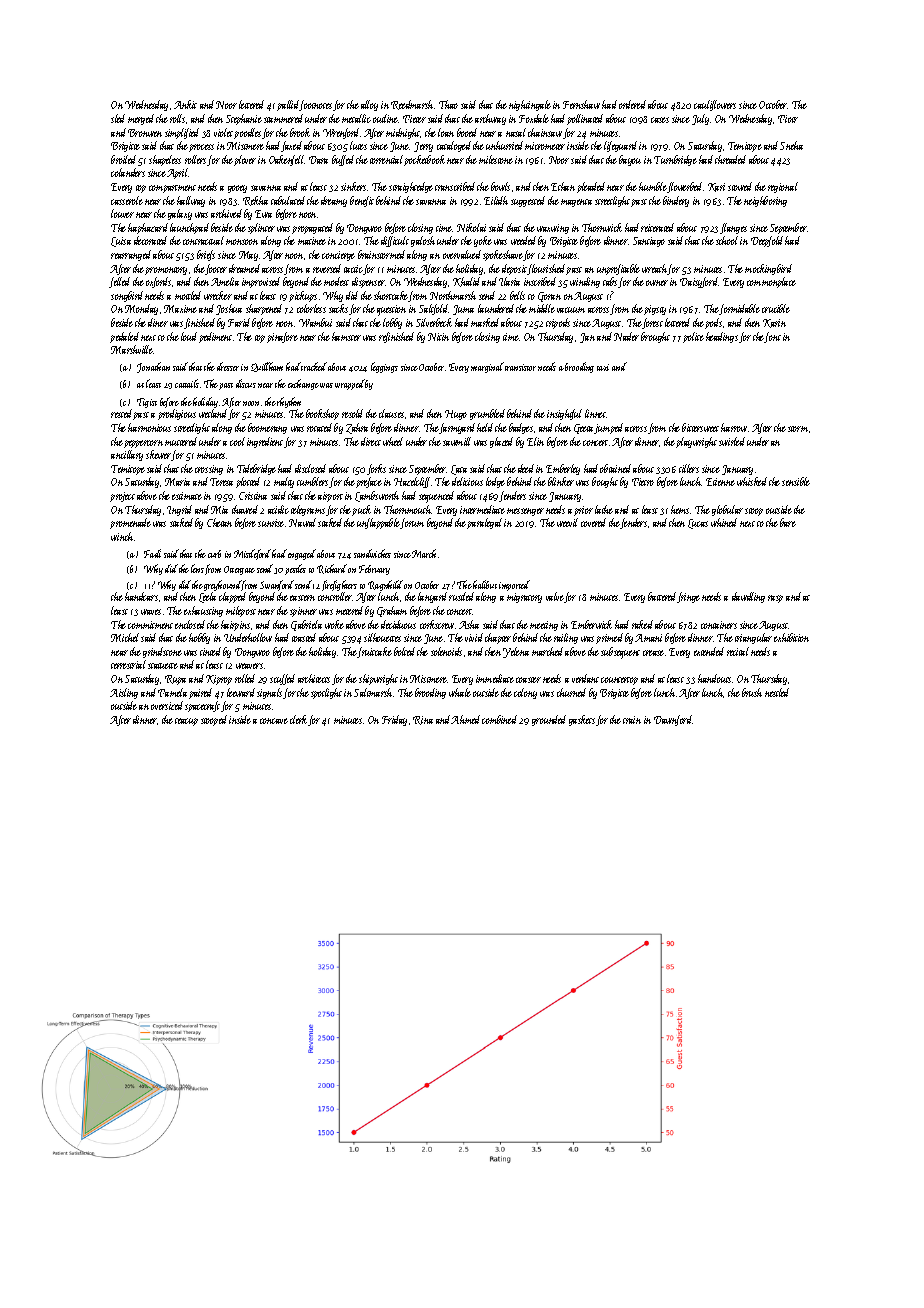 The height and width of the screenshot is (1308, 924). What do you see at coordinates (124, 337) in the screenshot?
I see `pedaled` at bounding box center [124, 337].
